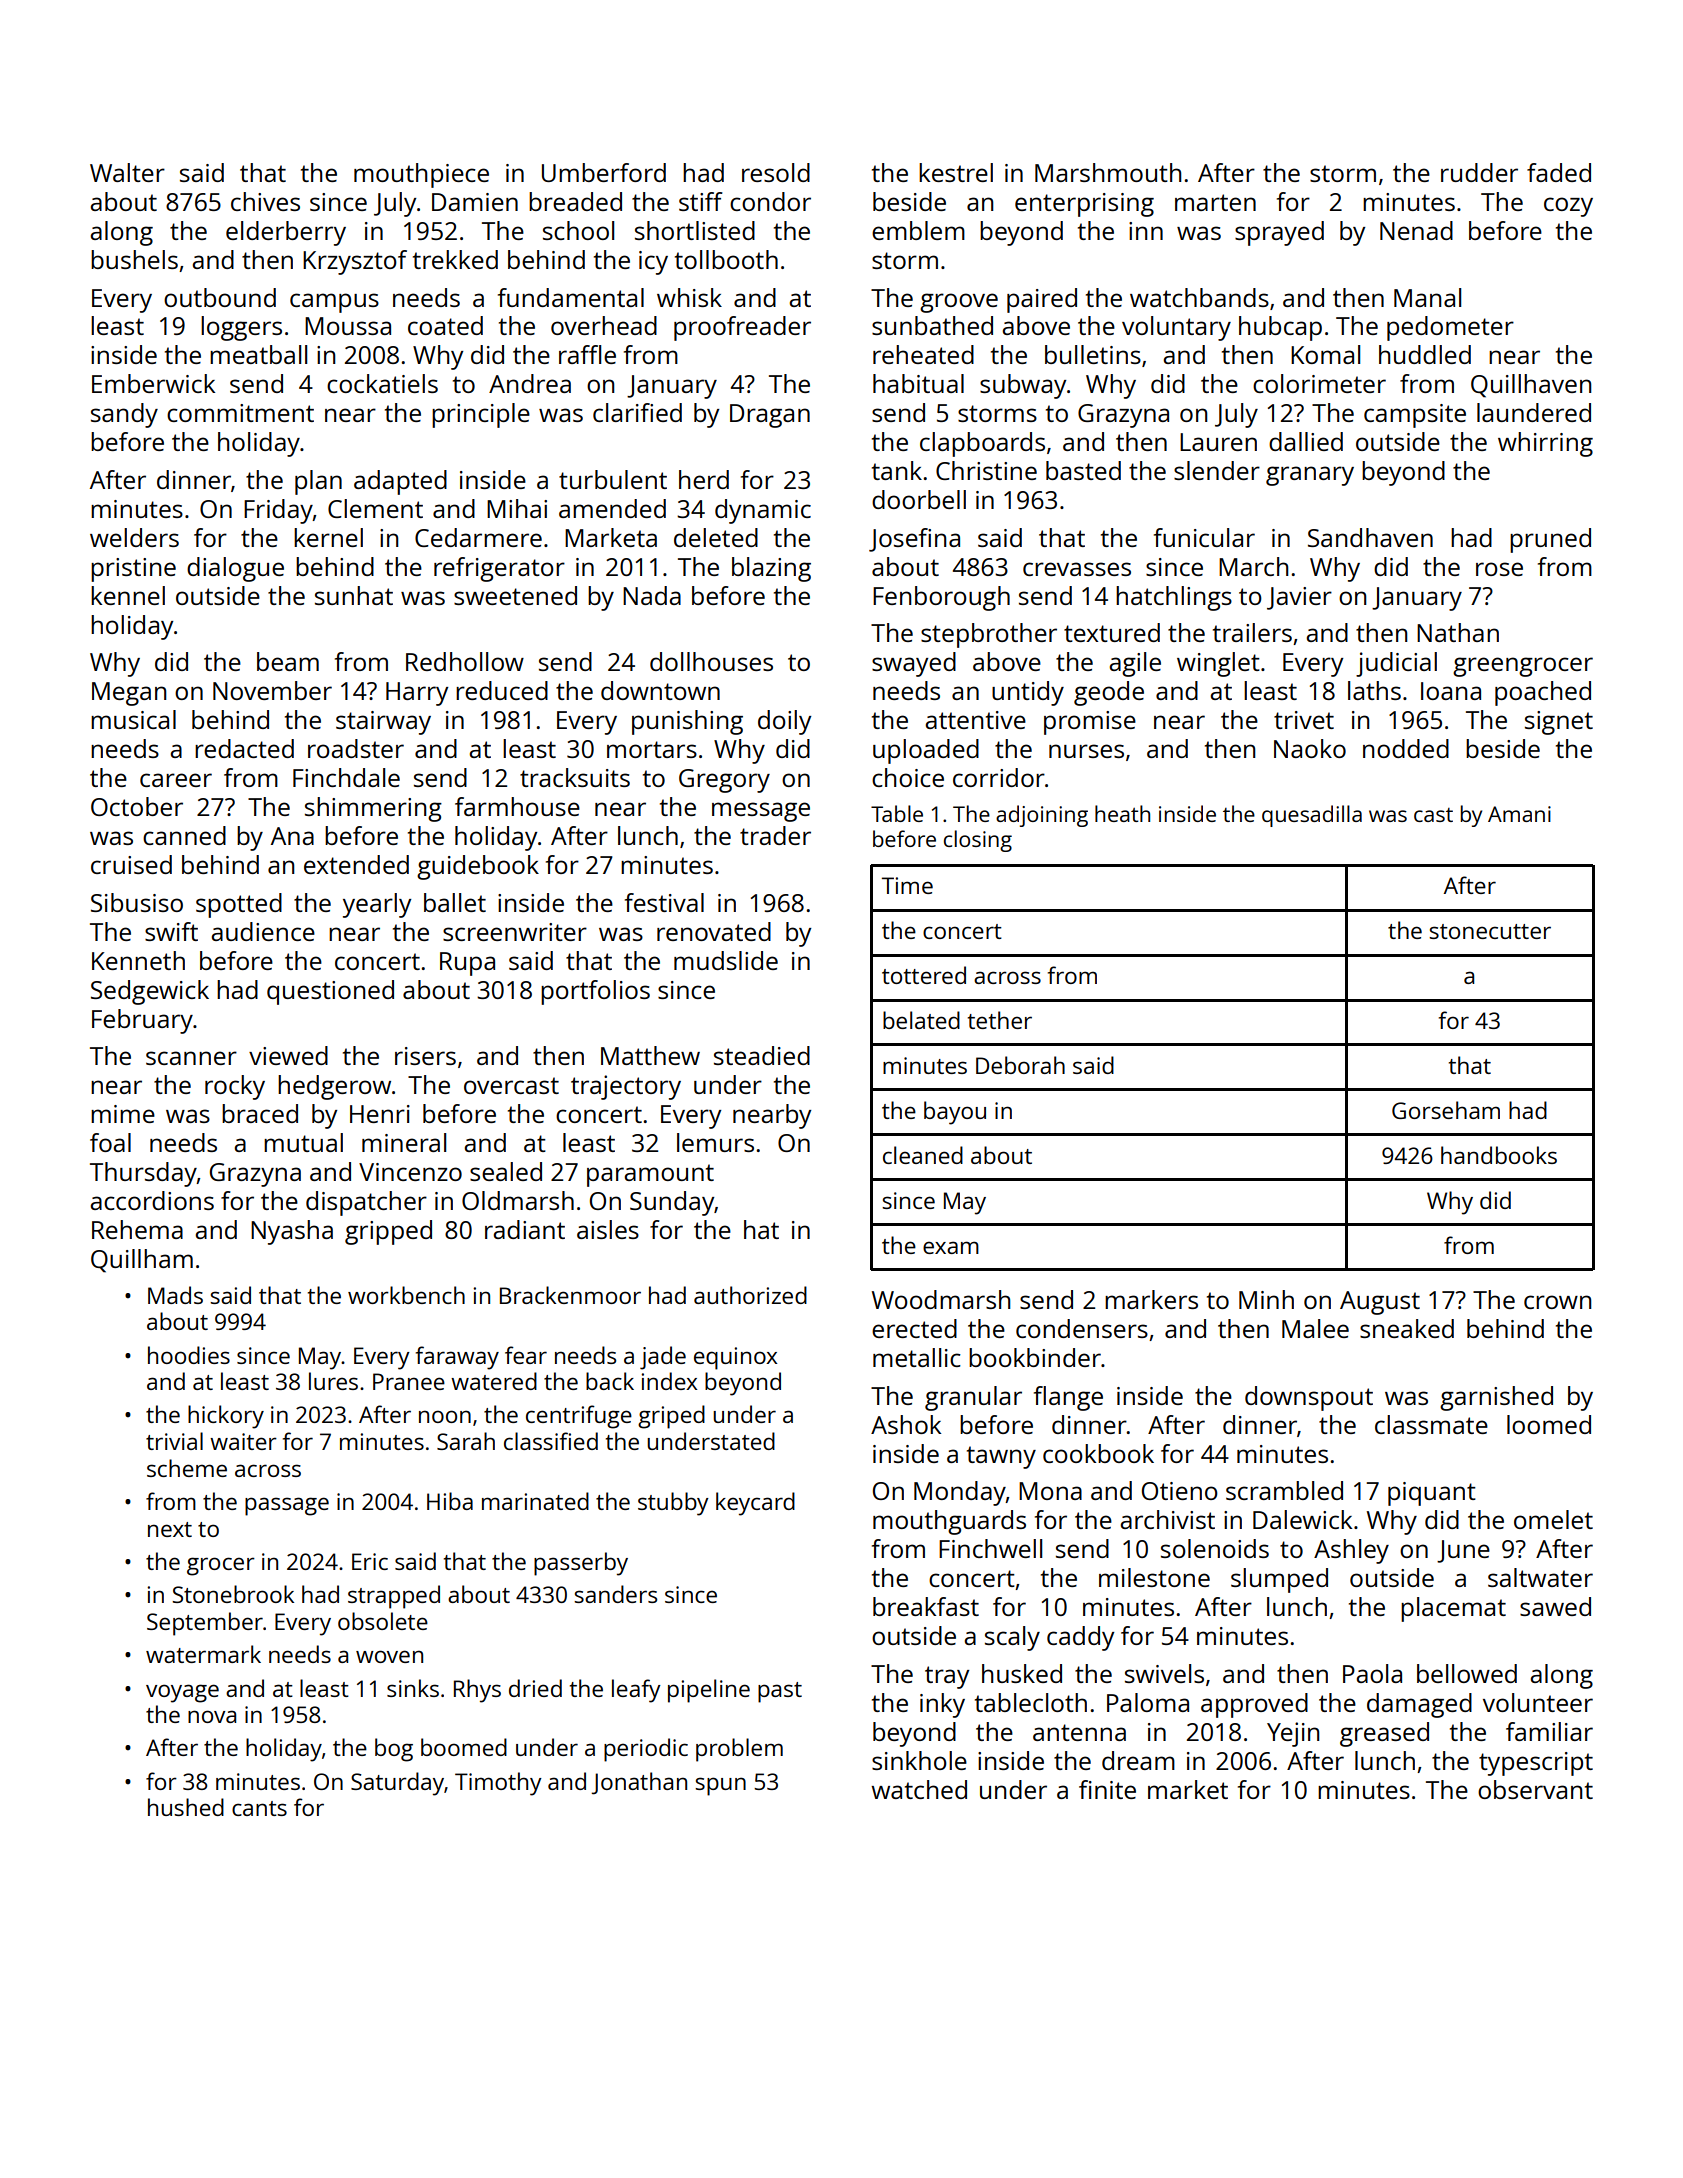  I want to click on stonecutter, so click(1490, 931).
